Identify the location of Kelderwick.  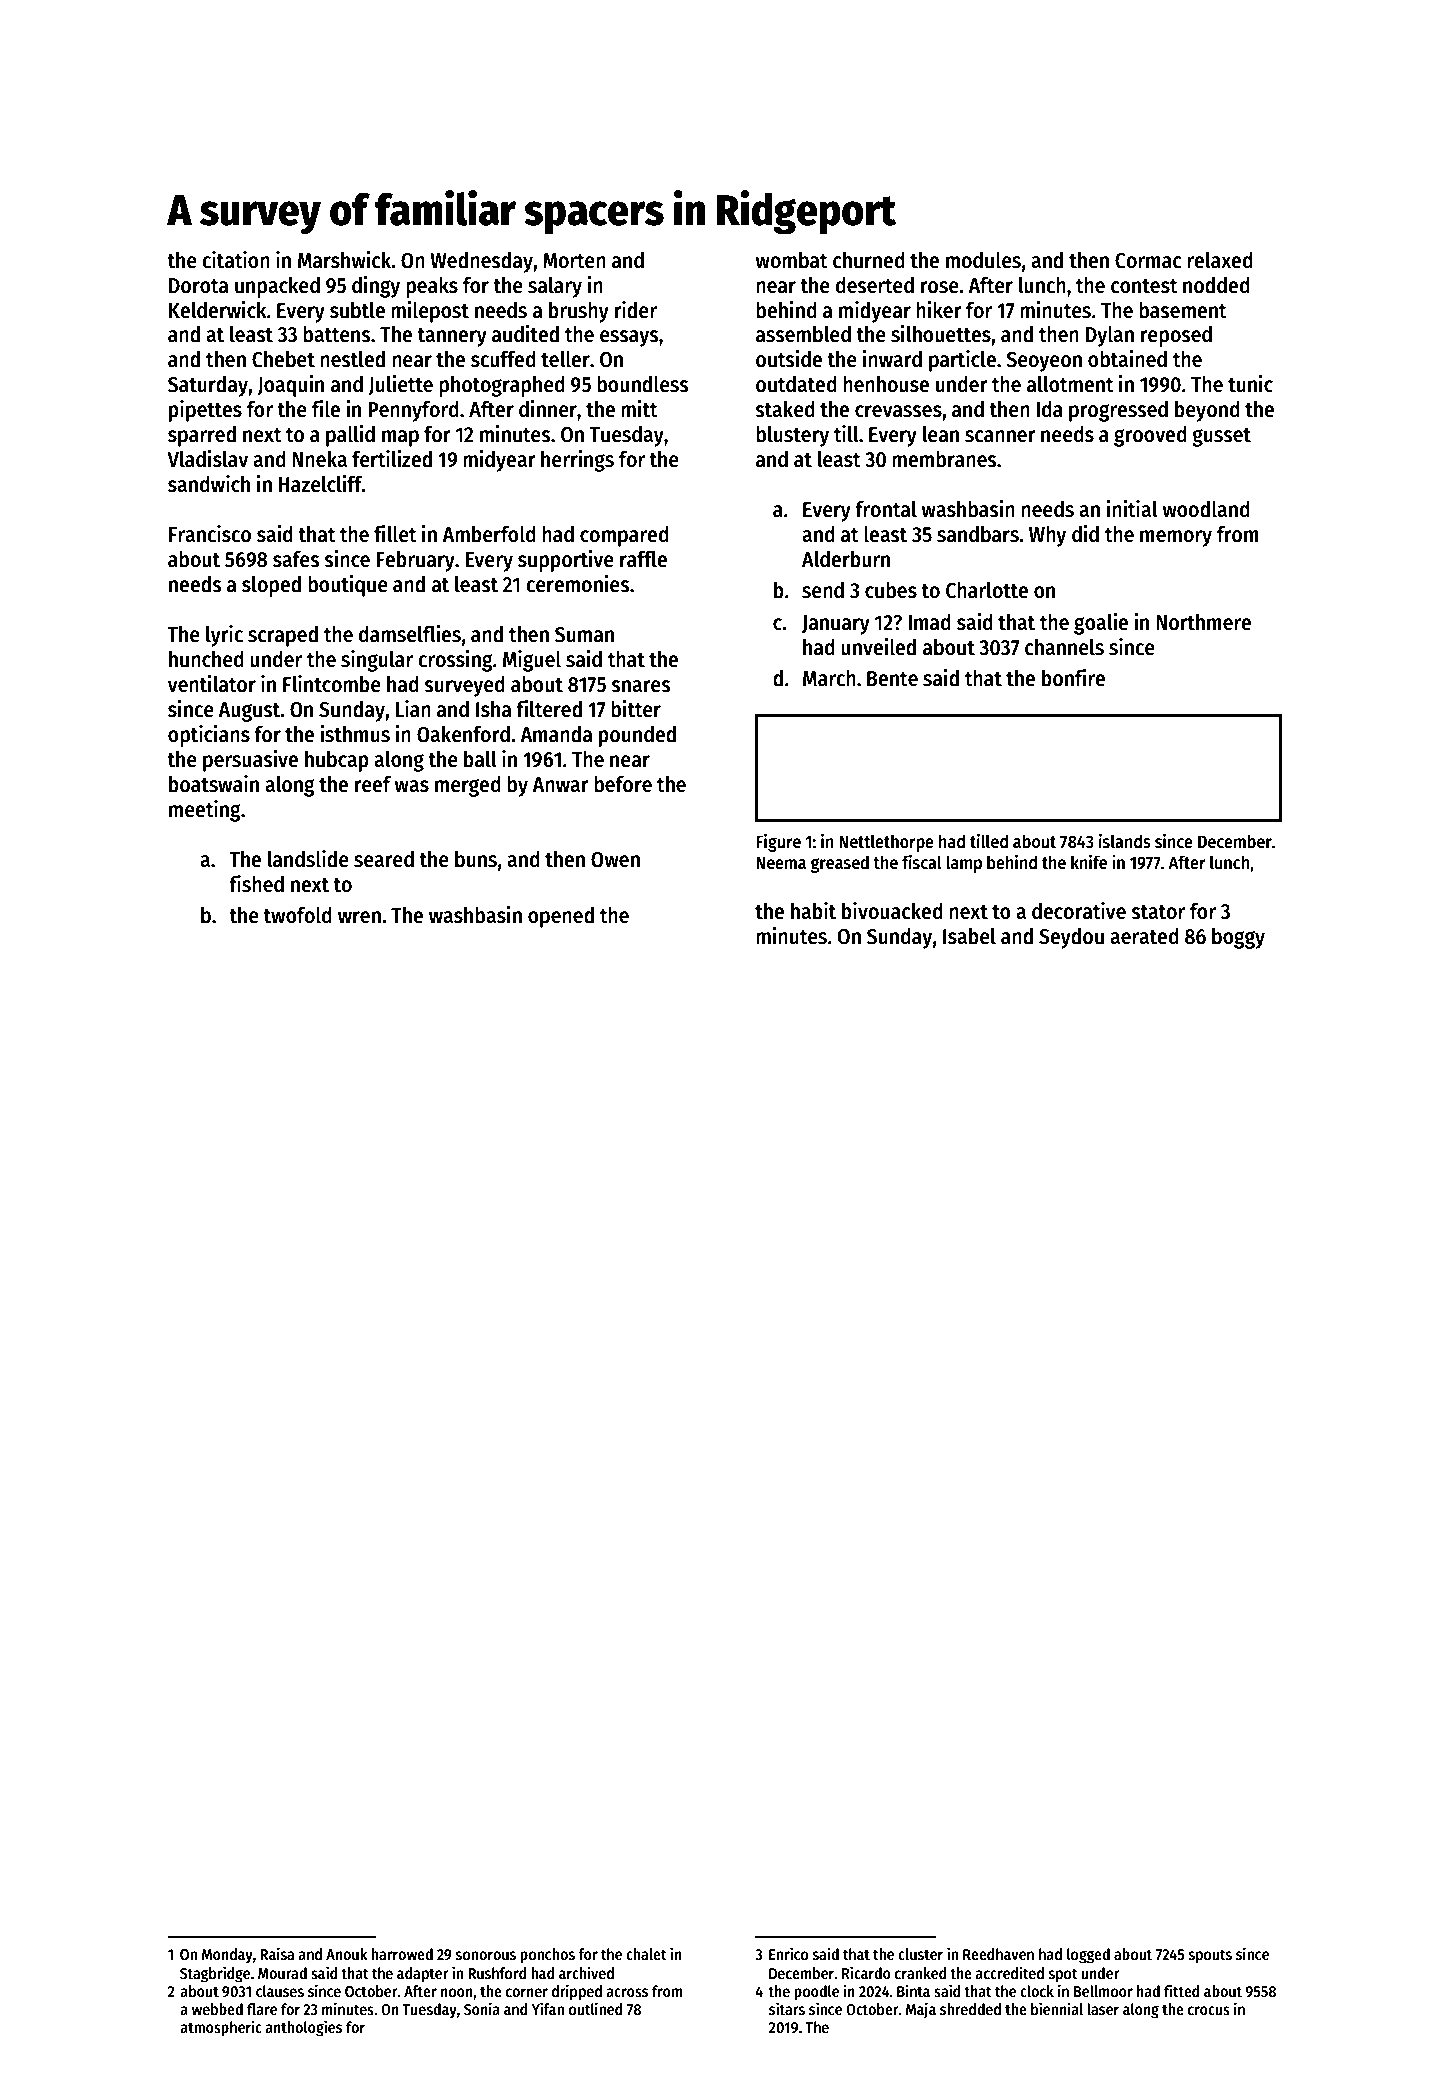
(218, 310).
